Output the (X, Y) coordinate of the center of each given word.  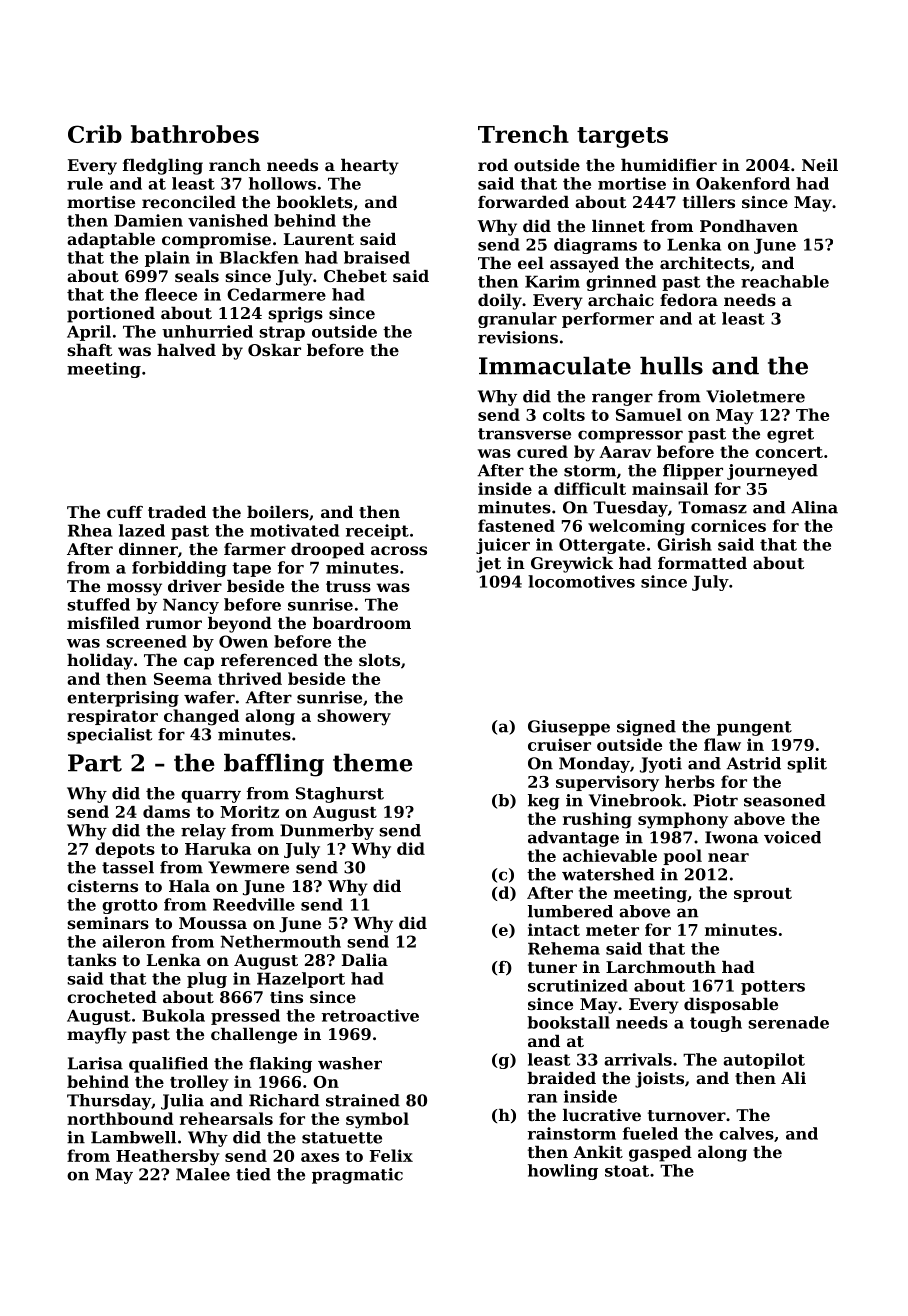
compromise (216, 241)
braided (561, 1078)
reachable (785, 281)
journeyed (772, 472)
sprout (763, 895)
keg (544, 802)
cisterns (102, 886)
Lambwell (133, 1137)
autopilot (764, 1061)
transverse (524, 434)
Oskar (274, 350)
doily (500, 302)
